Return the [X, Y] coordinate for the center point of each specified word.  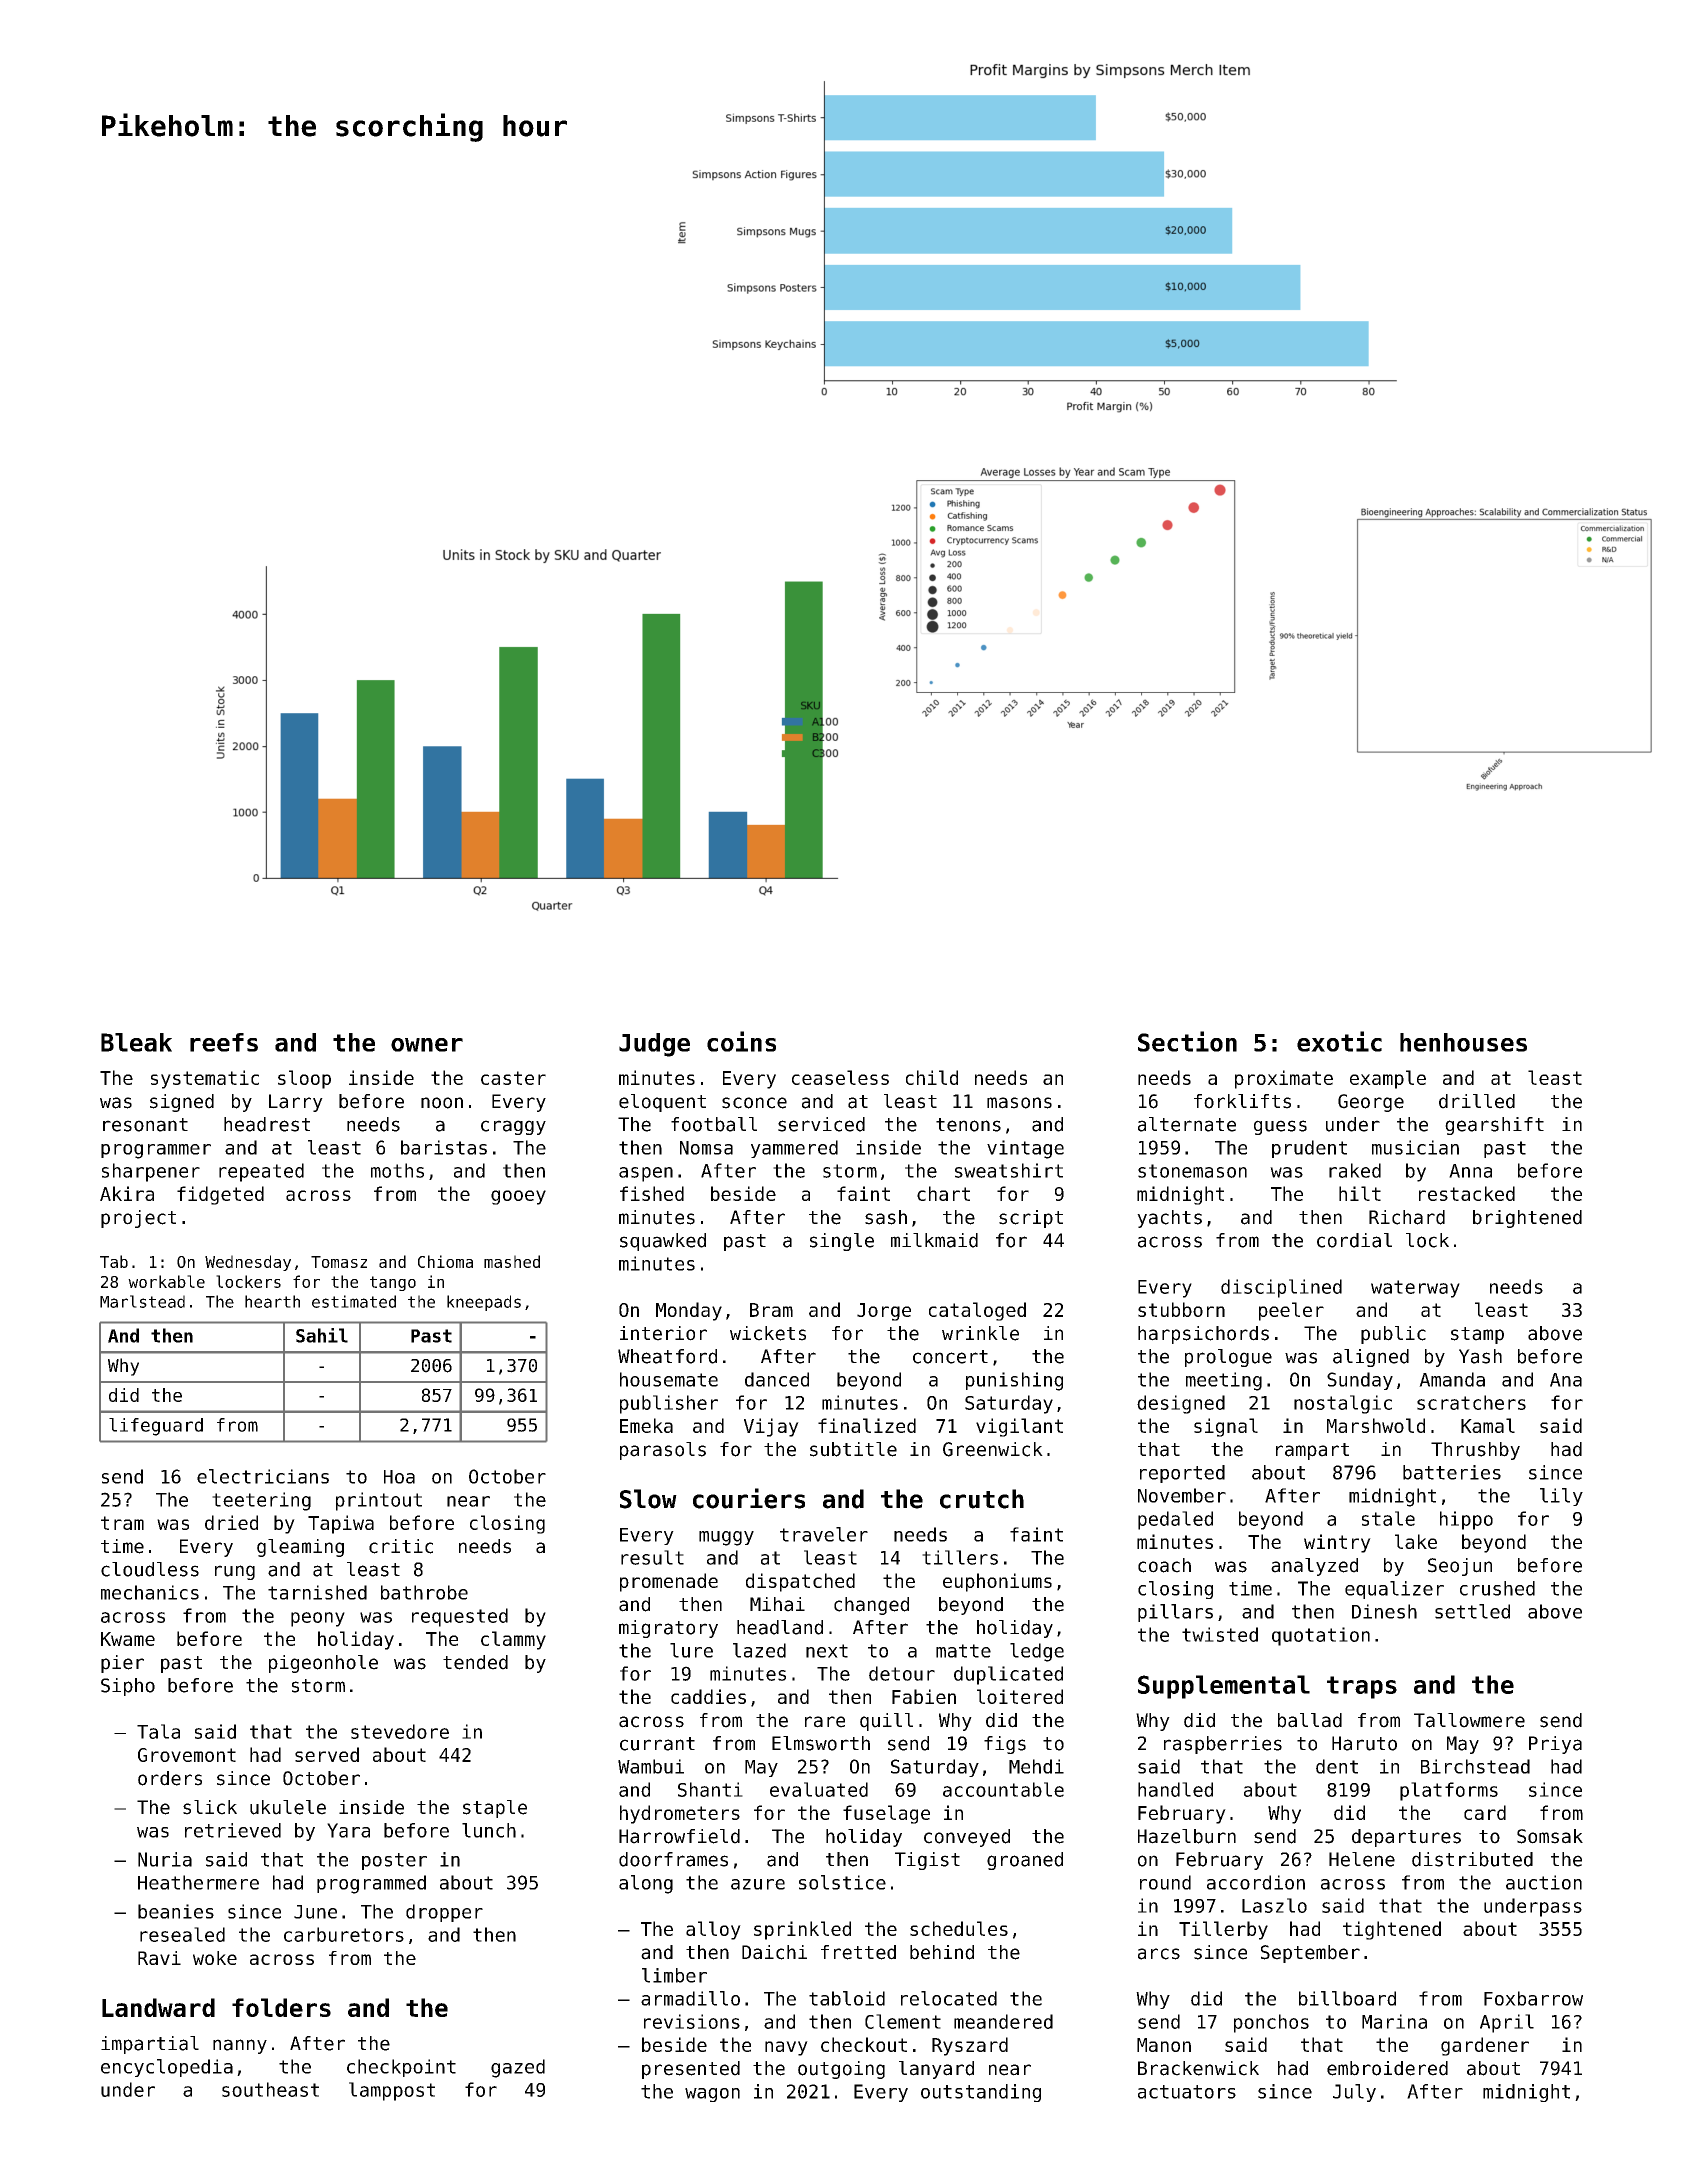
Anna [1470, 1171]
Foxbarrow [1533, 1998]
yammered [794, 1149]
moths [397, 1170]
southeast [270, 2089]
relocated [949, 1998]
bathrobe [424, 1592]
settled [1472, 1611]
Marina [1394, 2021]
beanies [176, 1911]
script [1031, 1219]
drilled [1477, 1101]
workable [166, 1281]
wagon [712, 2095]
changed [871, 1606]
